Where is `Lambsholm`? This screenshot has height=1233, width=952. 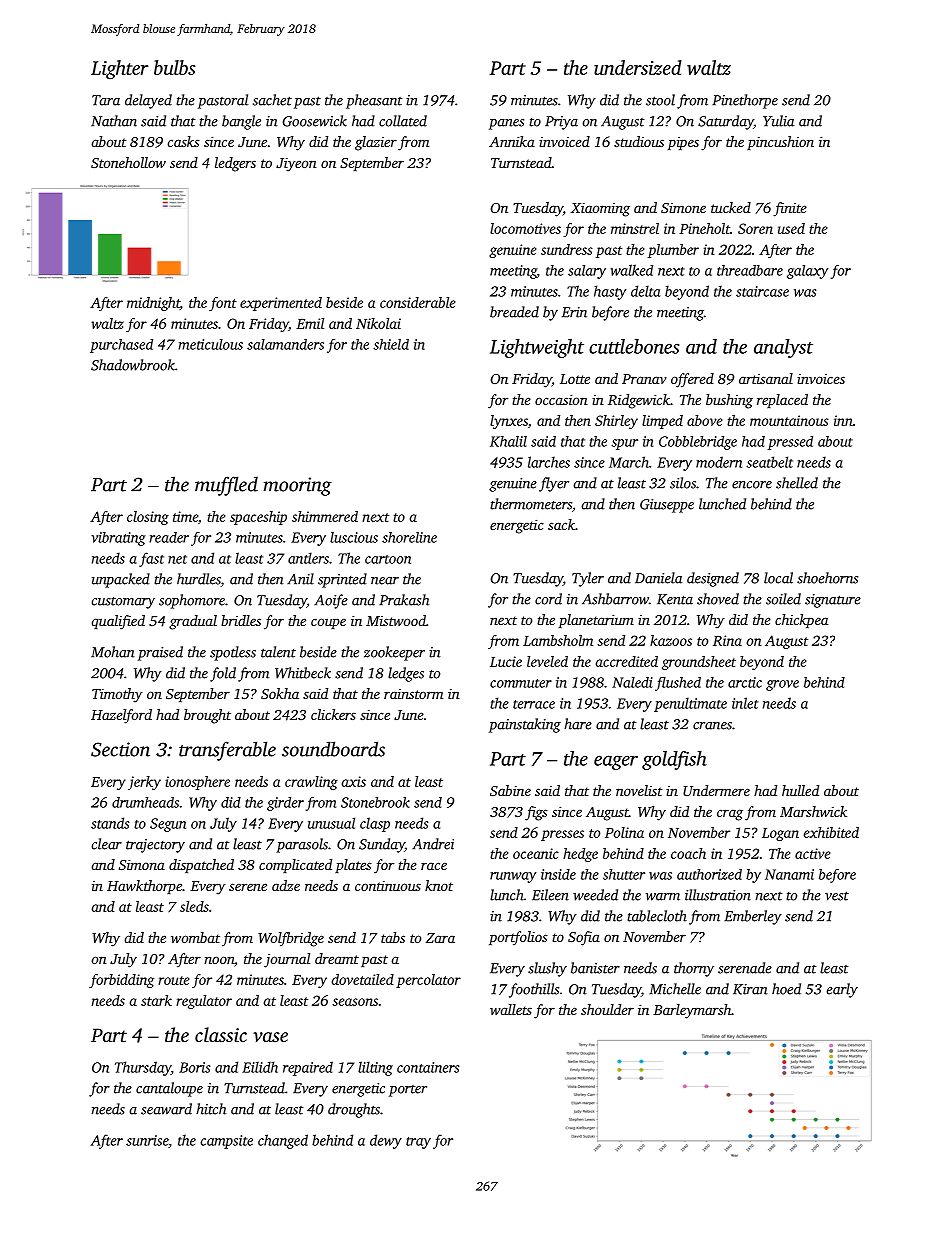
Lambsholm is located at coordinates (558, 640).
